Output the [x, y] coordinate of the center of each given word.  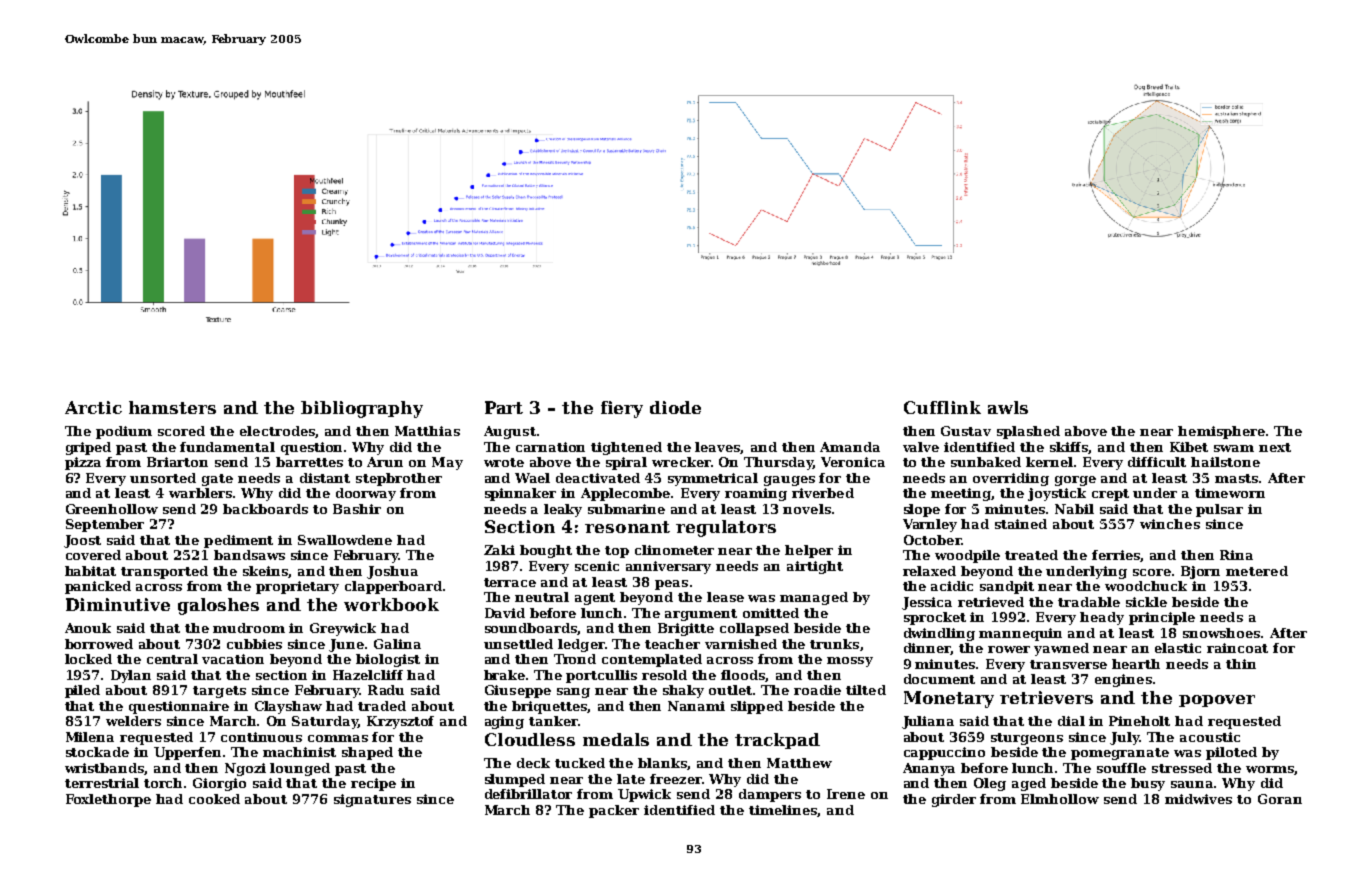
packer [614, 811]
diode [675, 407]
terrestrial [102, 783]
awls [1008, 407]
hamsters [172, 407]
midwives [1198, 799]
